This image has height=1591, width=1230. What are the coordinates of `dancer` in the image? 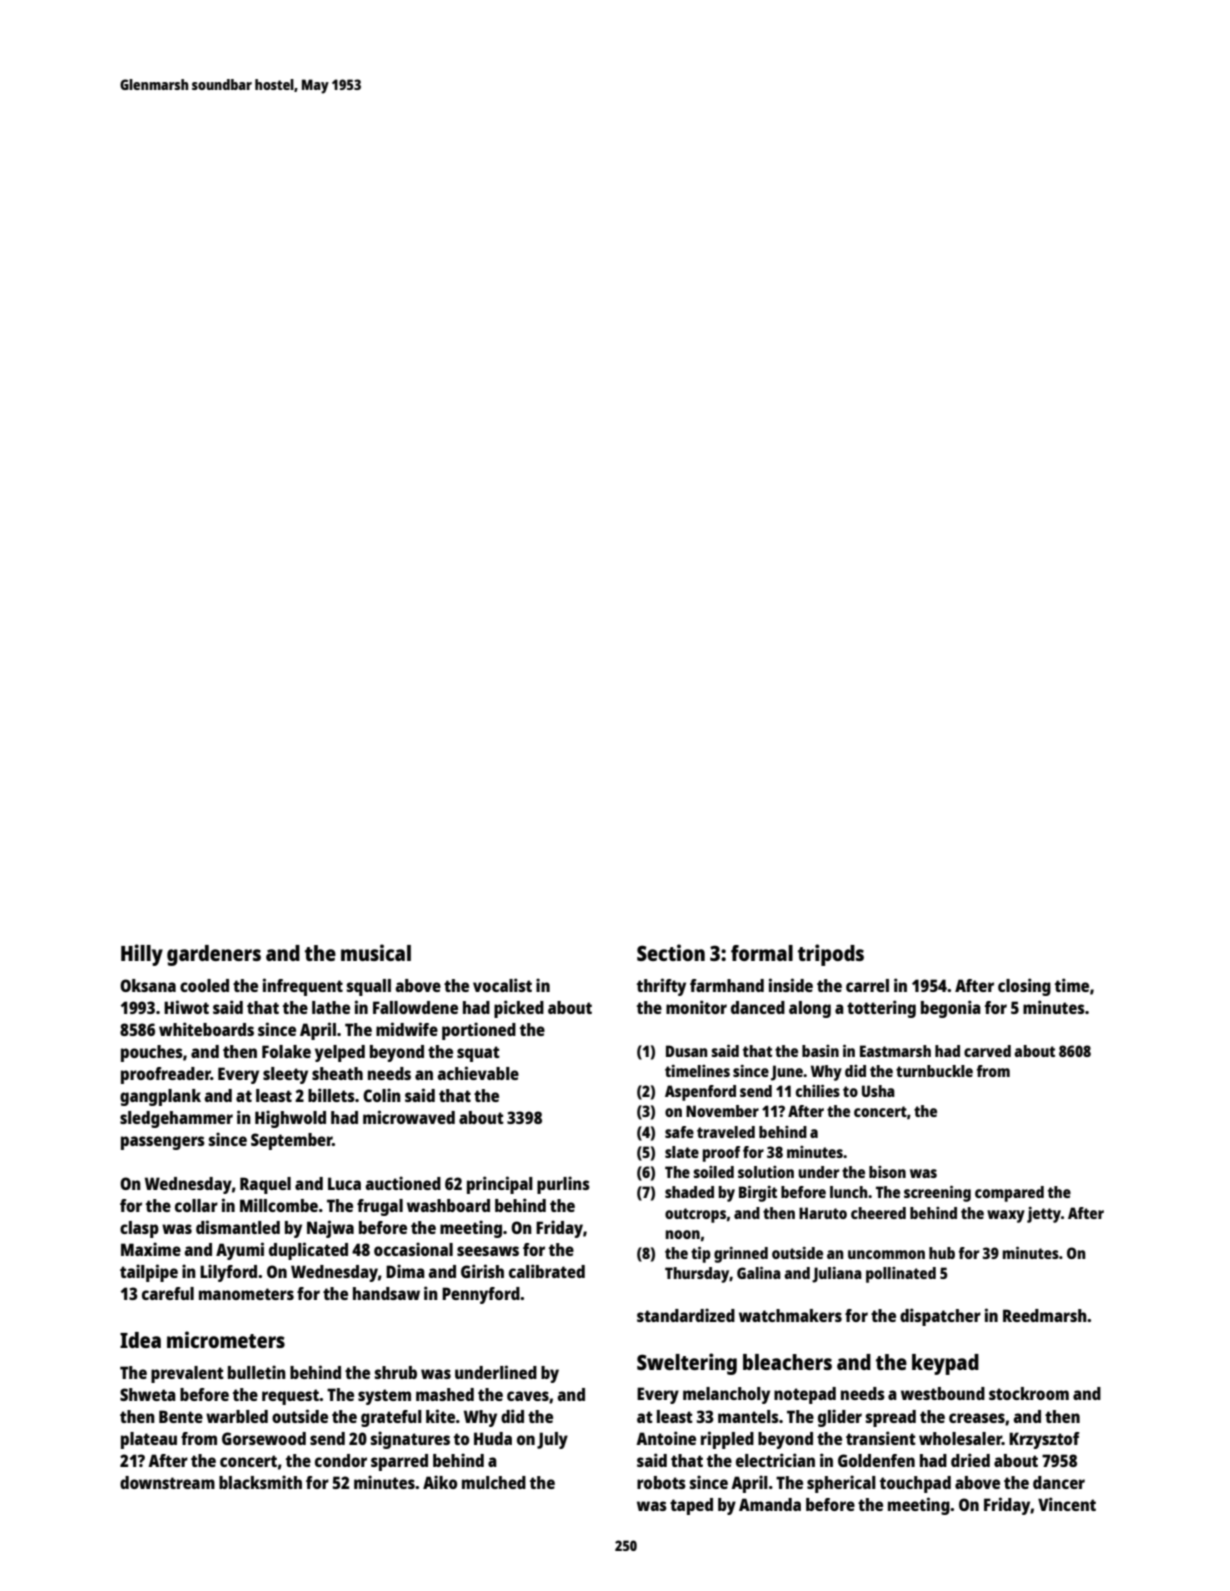 It's located at (1059, 1482).
